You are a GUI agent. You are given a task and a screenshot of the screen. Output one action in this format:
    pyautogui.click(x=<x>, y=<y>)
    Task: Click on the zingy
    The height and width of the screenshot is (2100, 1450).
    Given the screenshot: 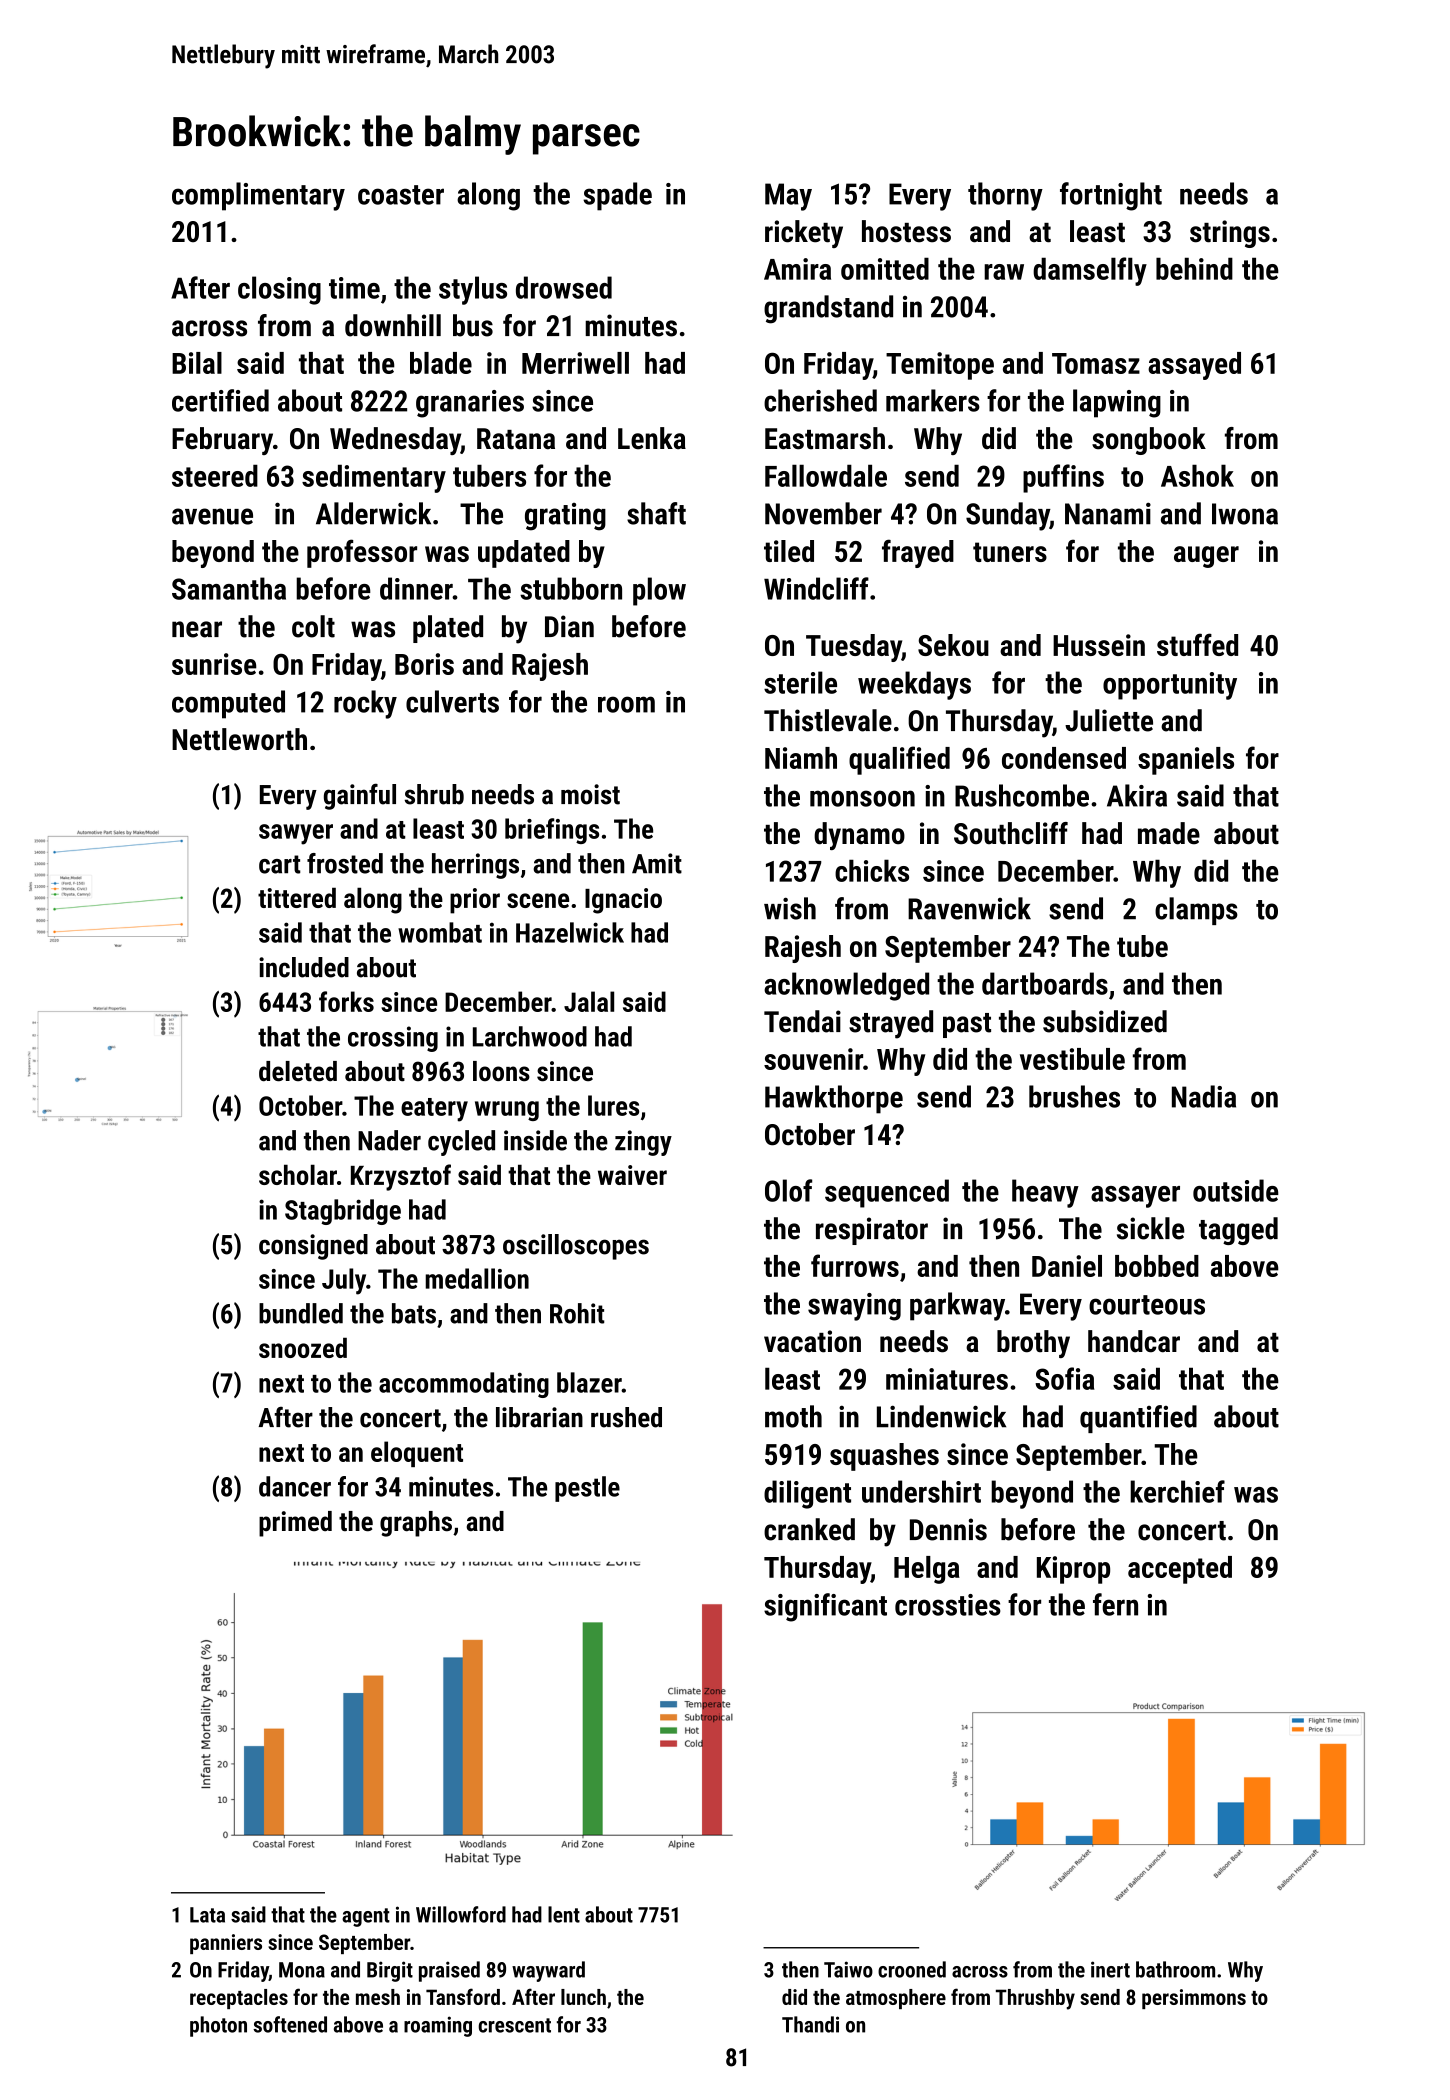 What is the action you would take?
    pyautogui.click(x=643, y=1143)
